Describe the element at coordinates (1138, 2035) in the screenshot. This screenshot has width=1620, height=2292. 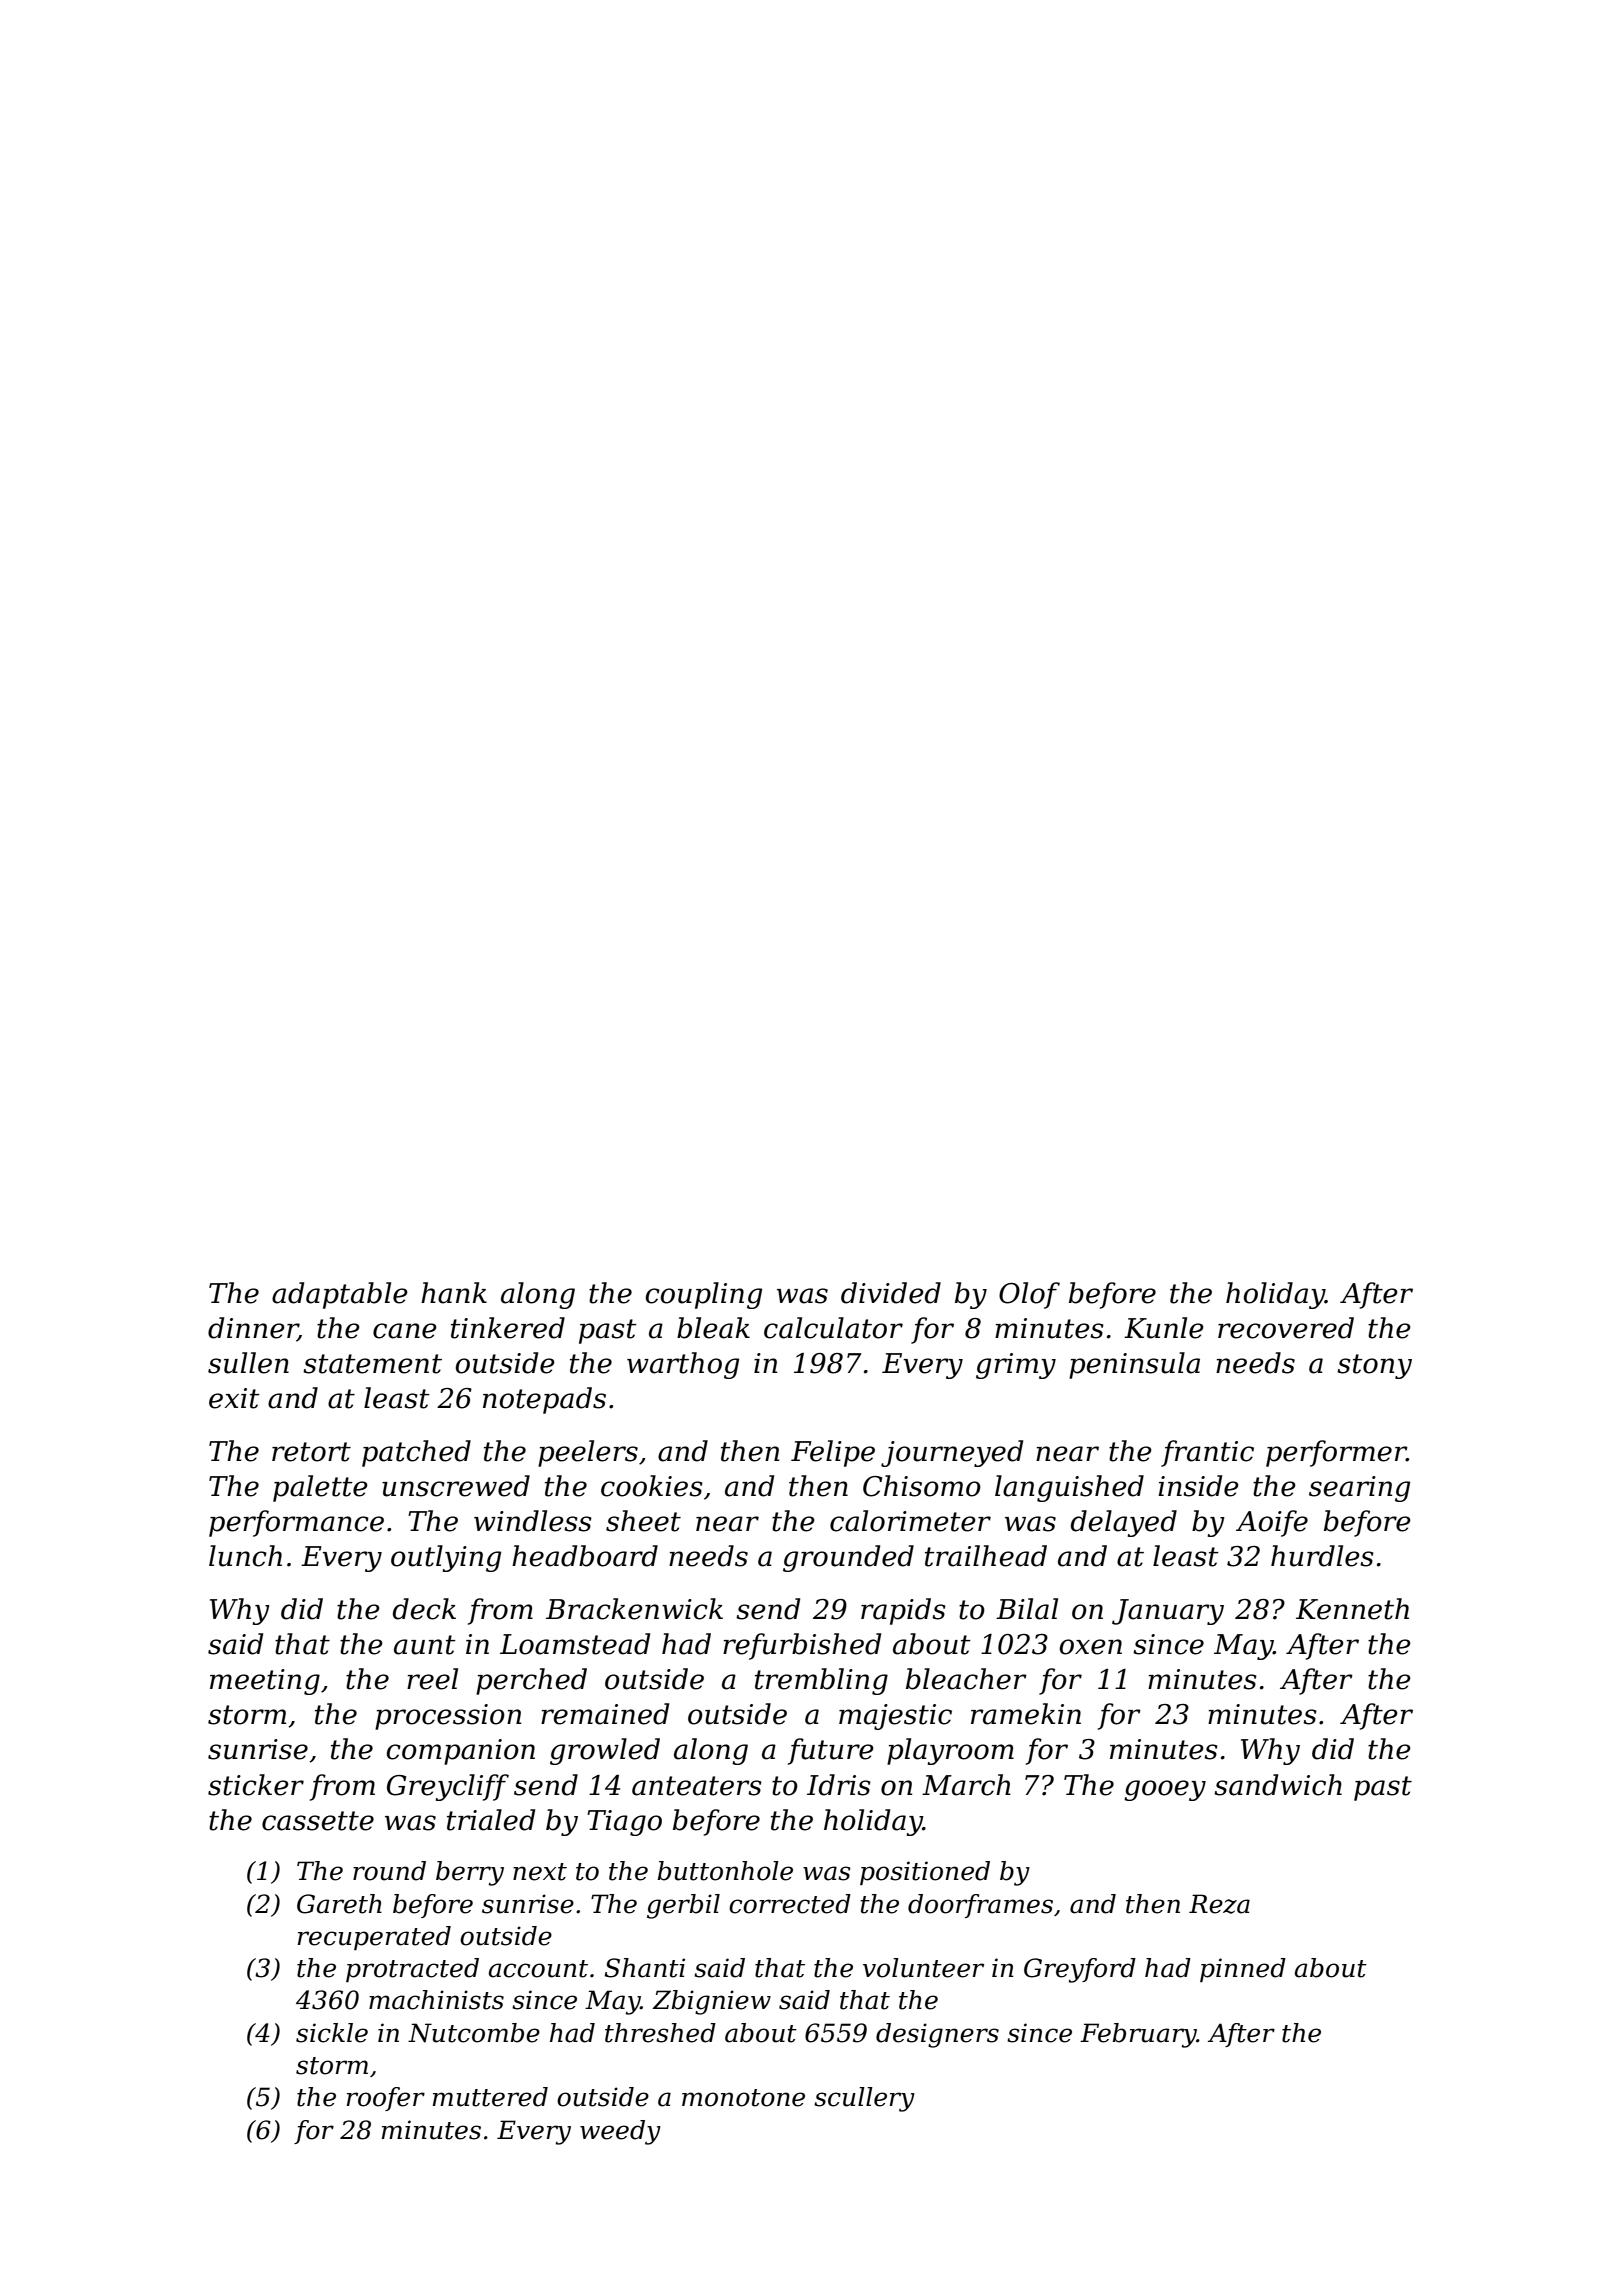
I see `February` at that location.
